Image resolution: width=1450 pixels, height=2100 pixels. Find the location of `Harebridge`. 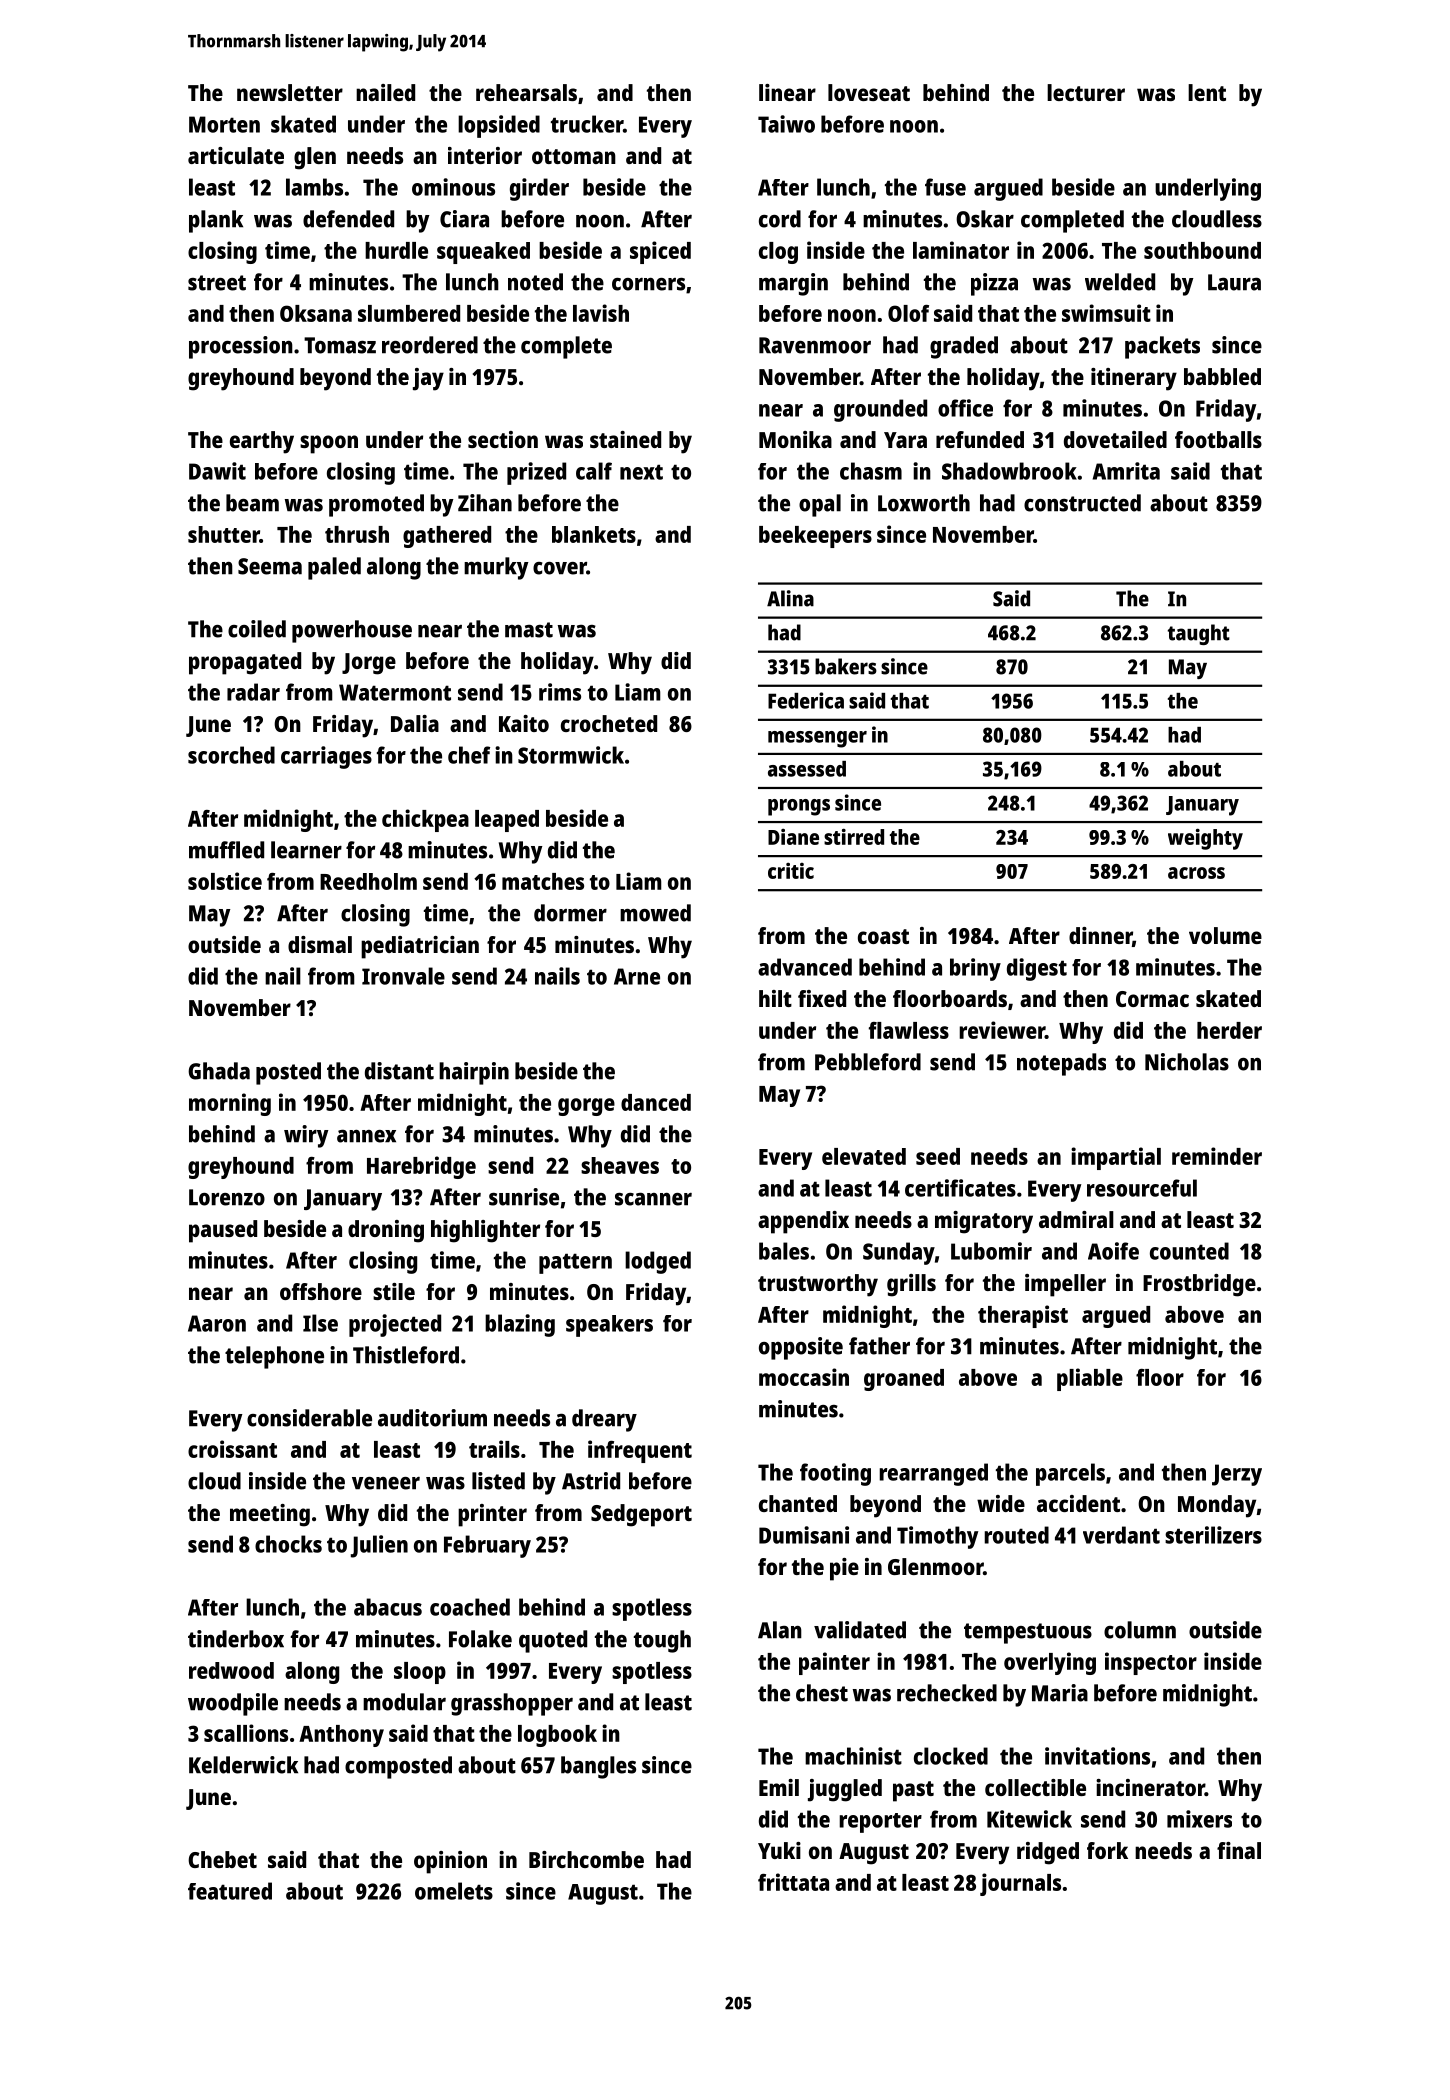

Harebridge is located at coordinates (421, 1167).
